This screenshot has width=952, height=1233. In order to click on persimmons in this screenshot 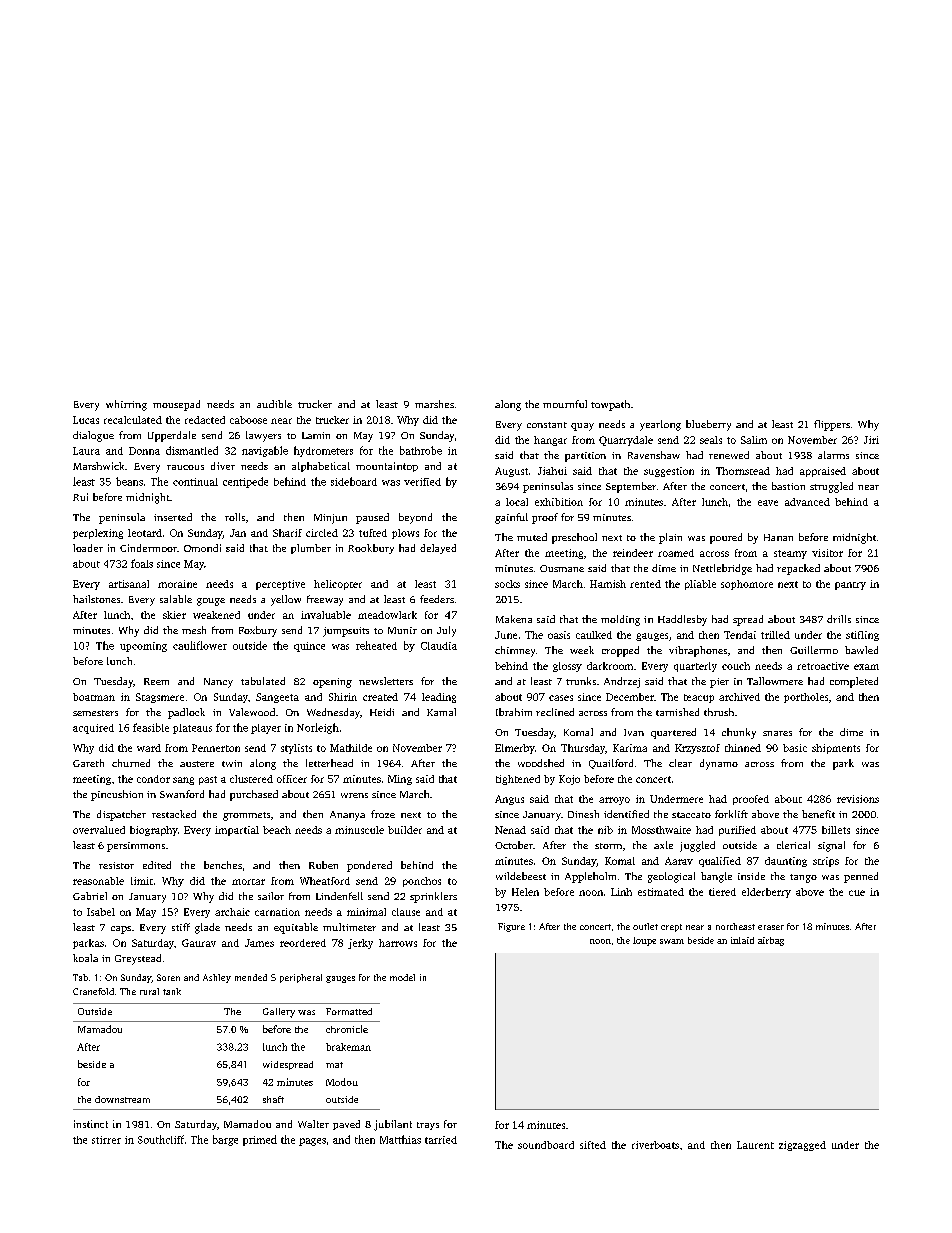, I will do `click(136, 847)`.
